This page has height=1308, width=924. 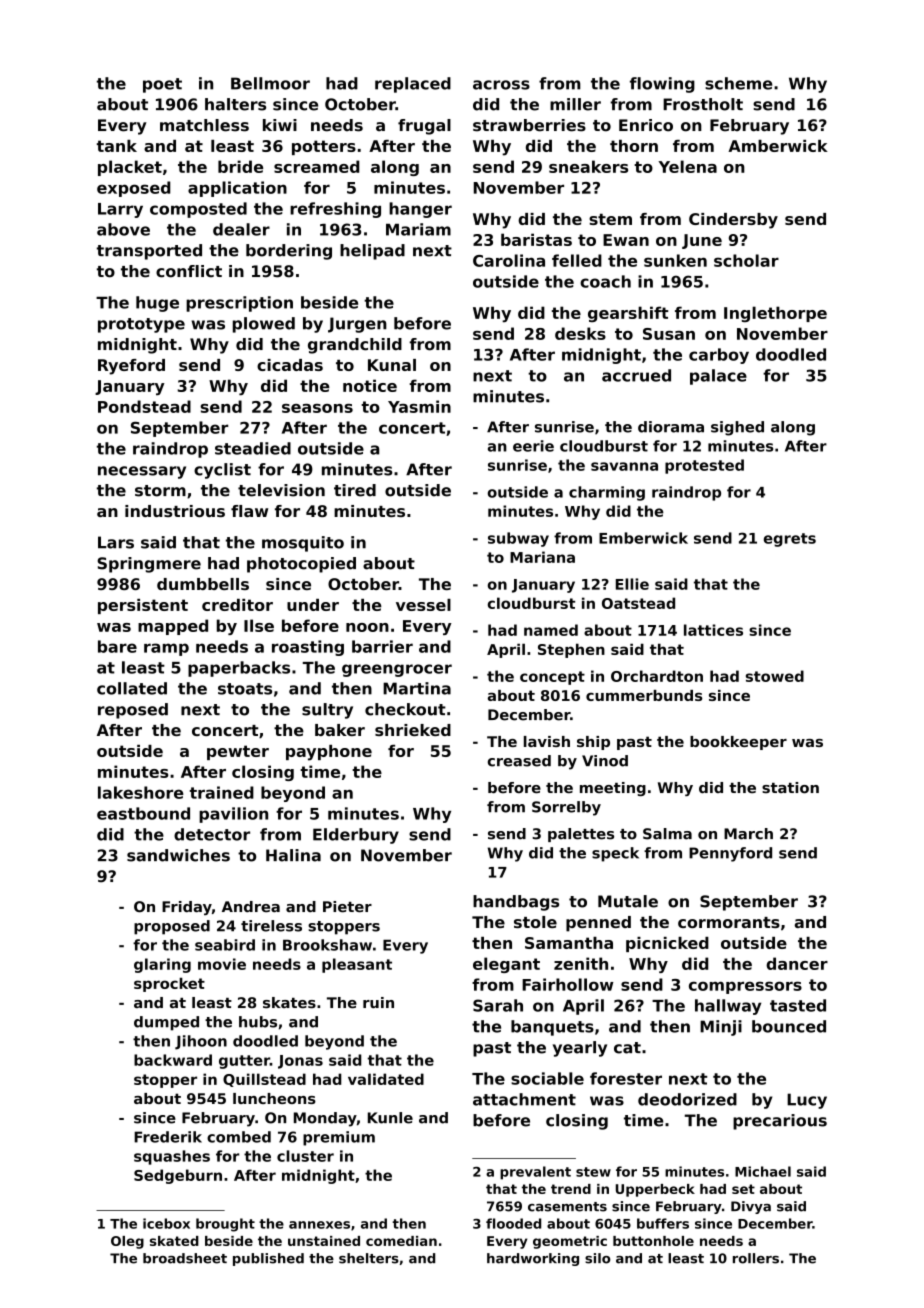 I want to click on shelters, so click(x=369, y=1258).
